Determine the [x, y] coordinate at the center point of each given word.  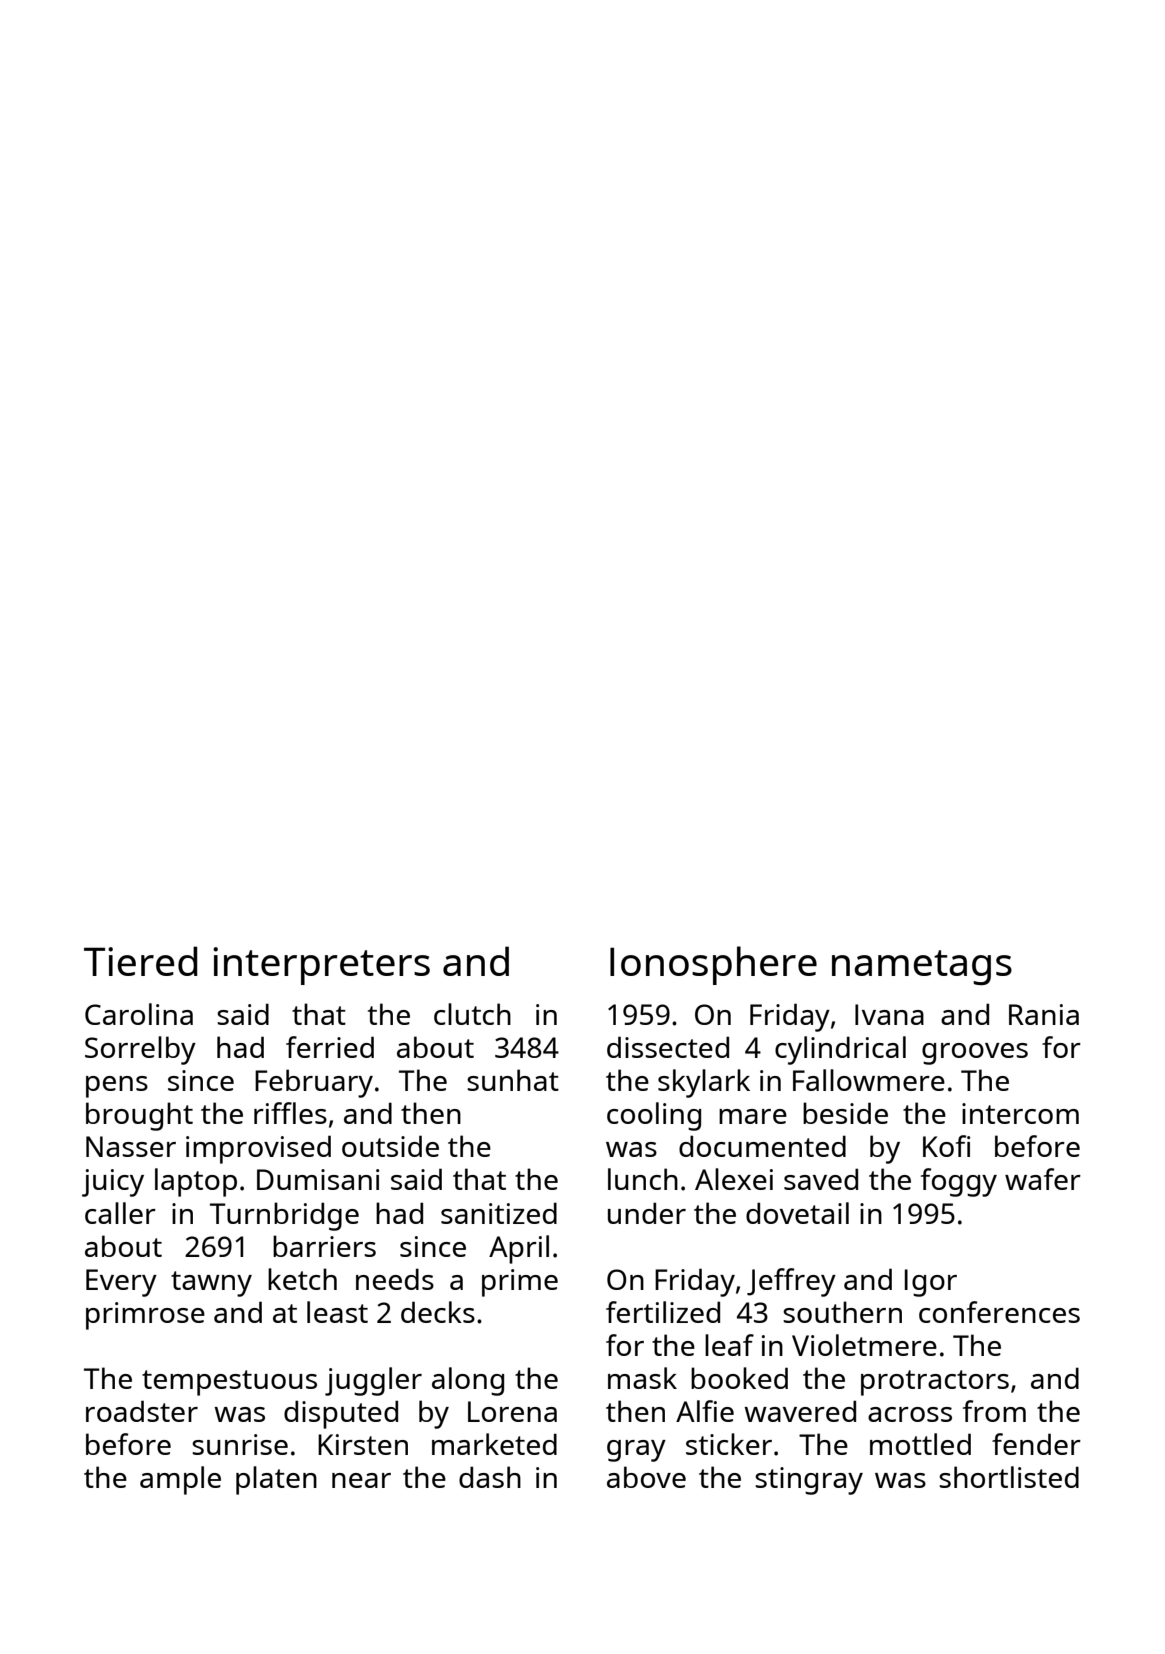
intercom [1020, 1113]
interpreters [321, 966]
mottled [920, 1444]
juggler [373, 1381]
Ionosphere [713, 965]
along [468, 1381]
